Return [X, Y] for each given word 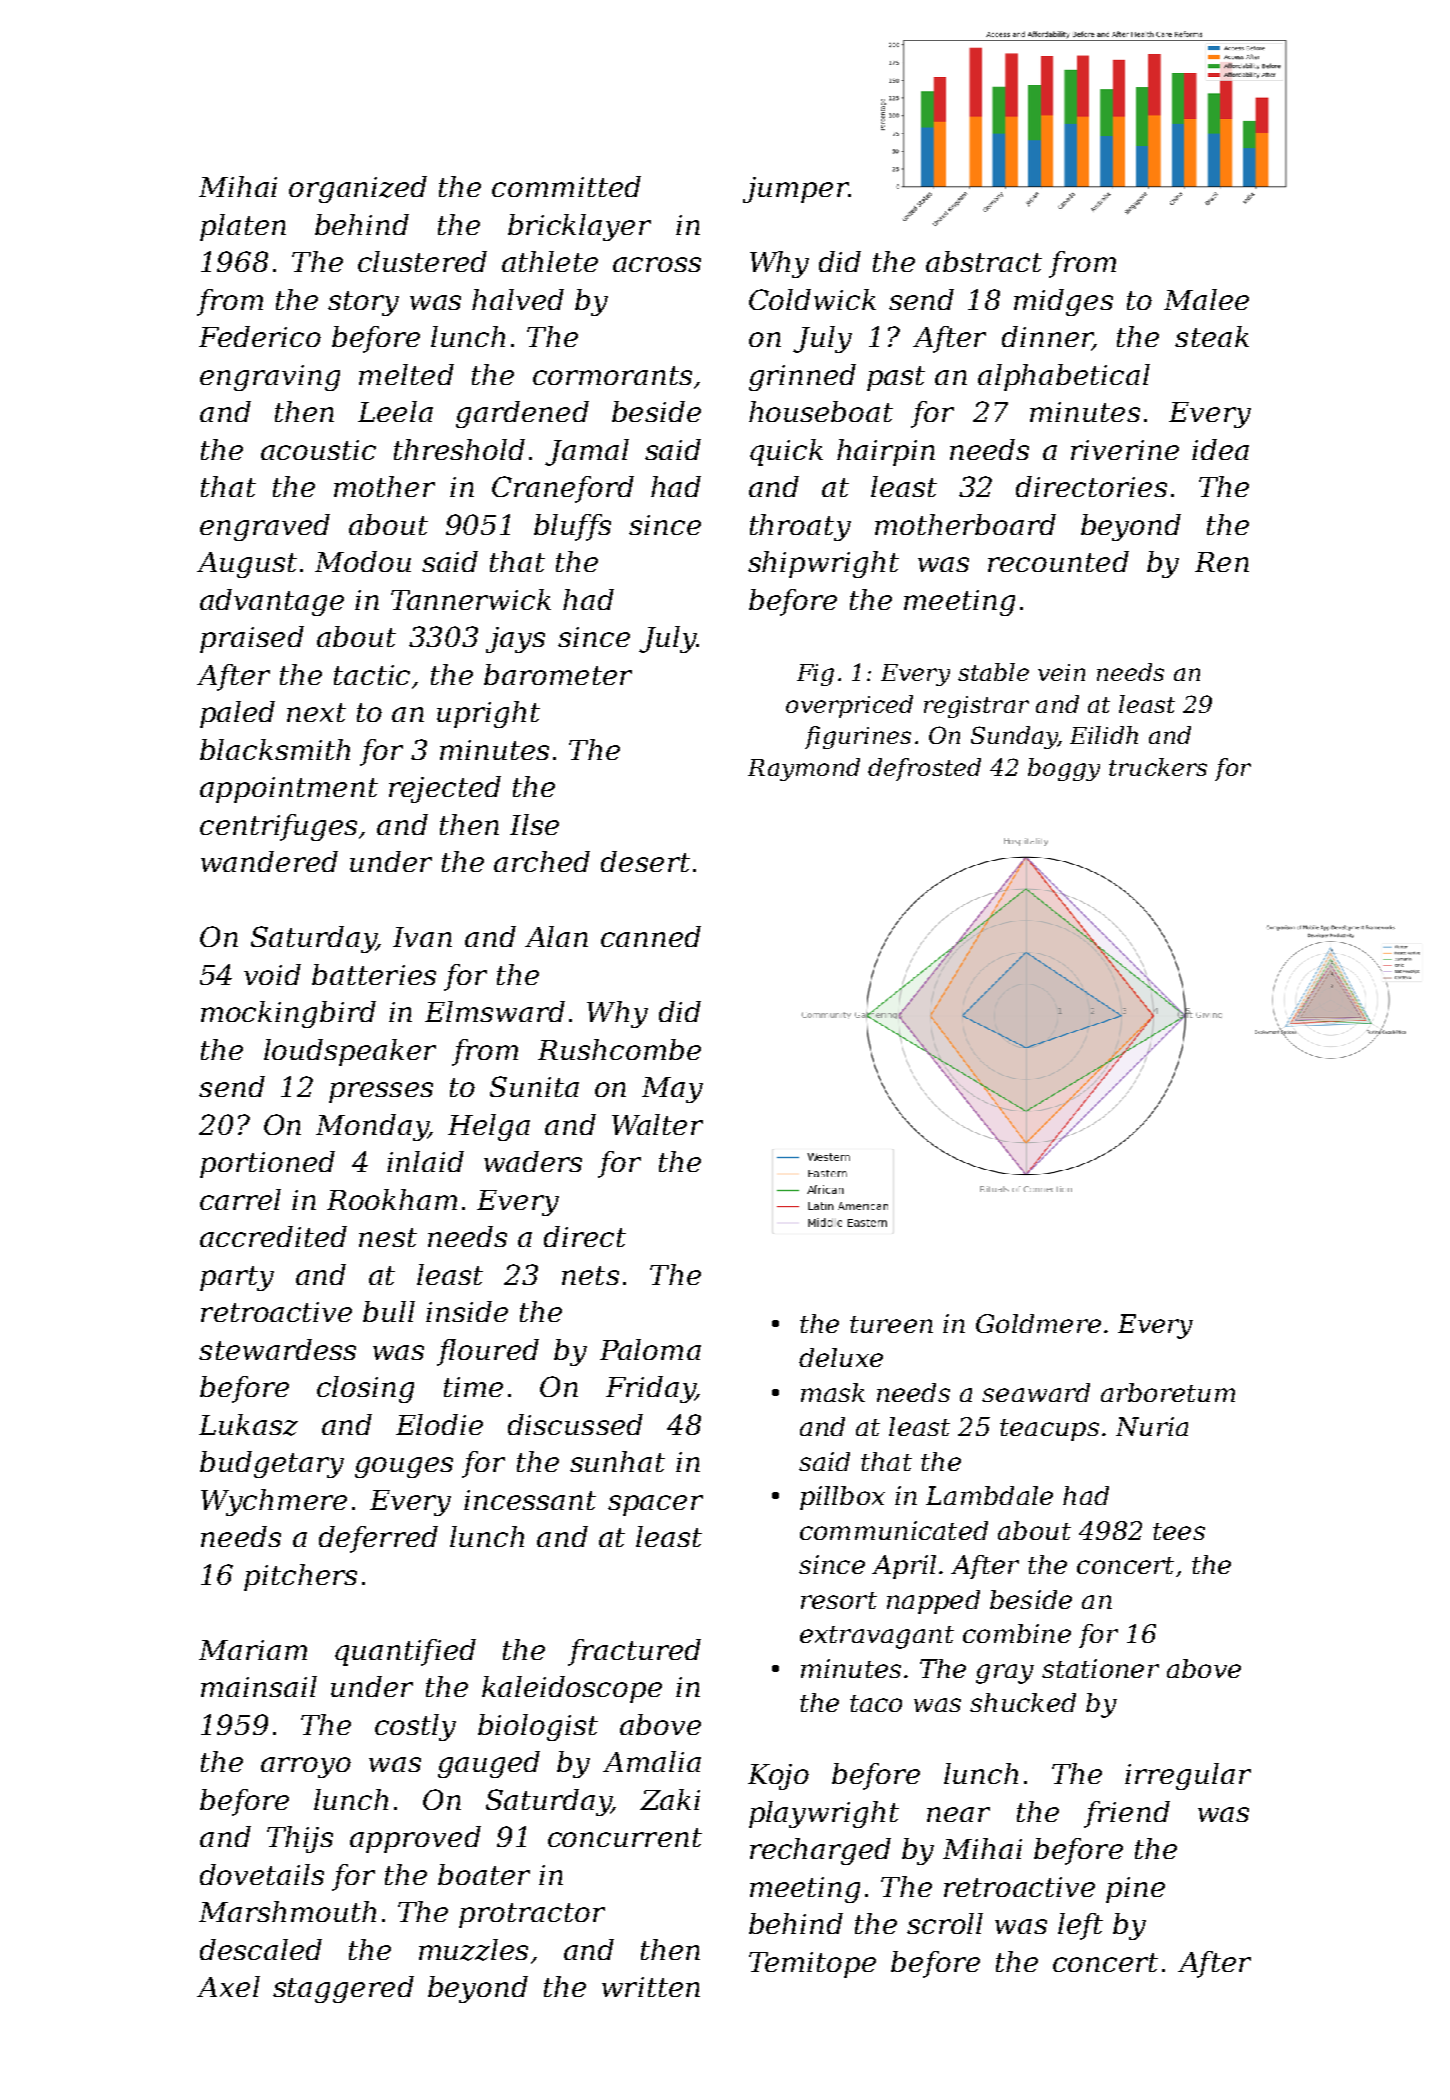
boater [484, 1874]
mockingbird [288, 1014]
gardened [522, 414]
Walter [657, 1124]
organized [358, 189]
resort [839, 1600]
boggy [1064, 769]
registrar [976, 707]
